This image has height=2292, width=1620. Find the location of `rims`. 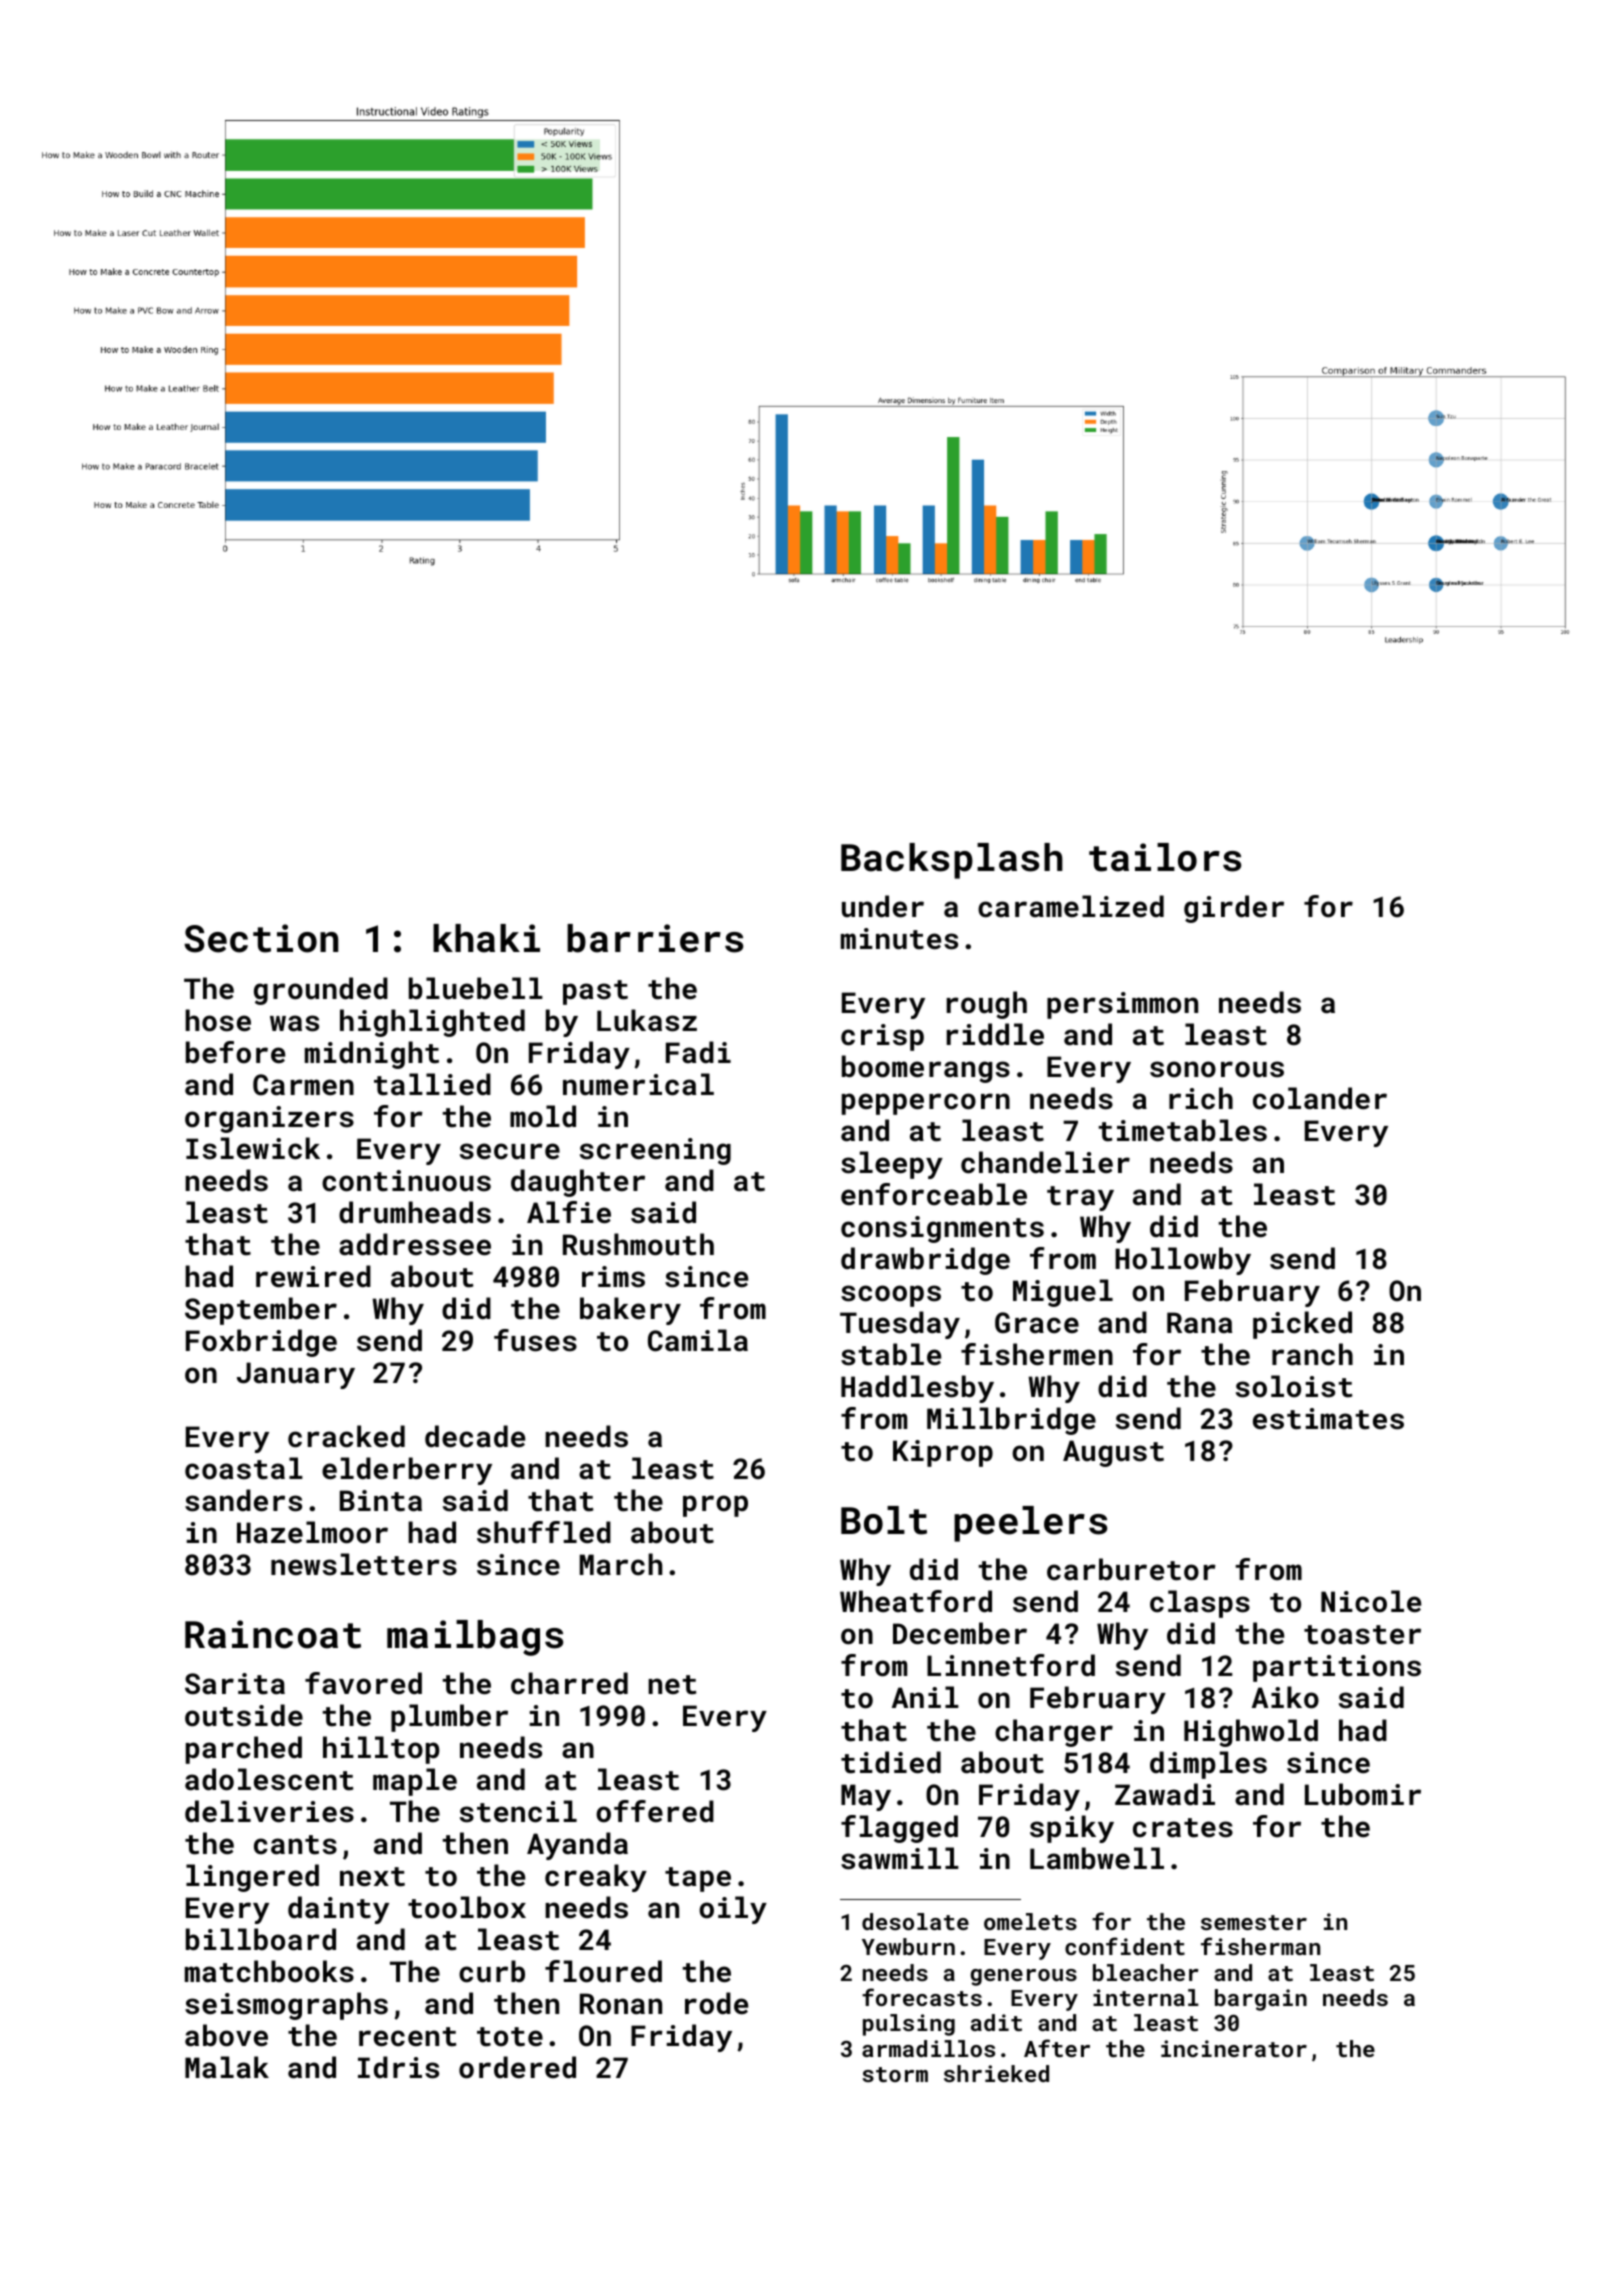

rims is located at coordinates (613, 1277).
